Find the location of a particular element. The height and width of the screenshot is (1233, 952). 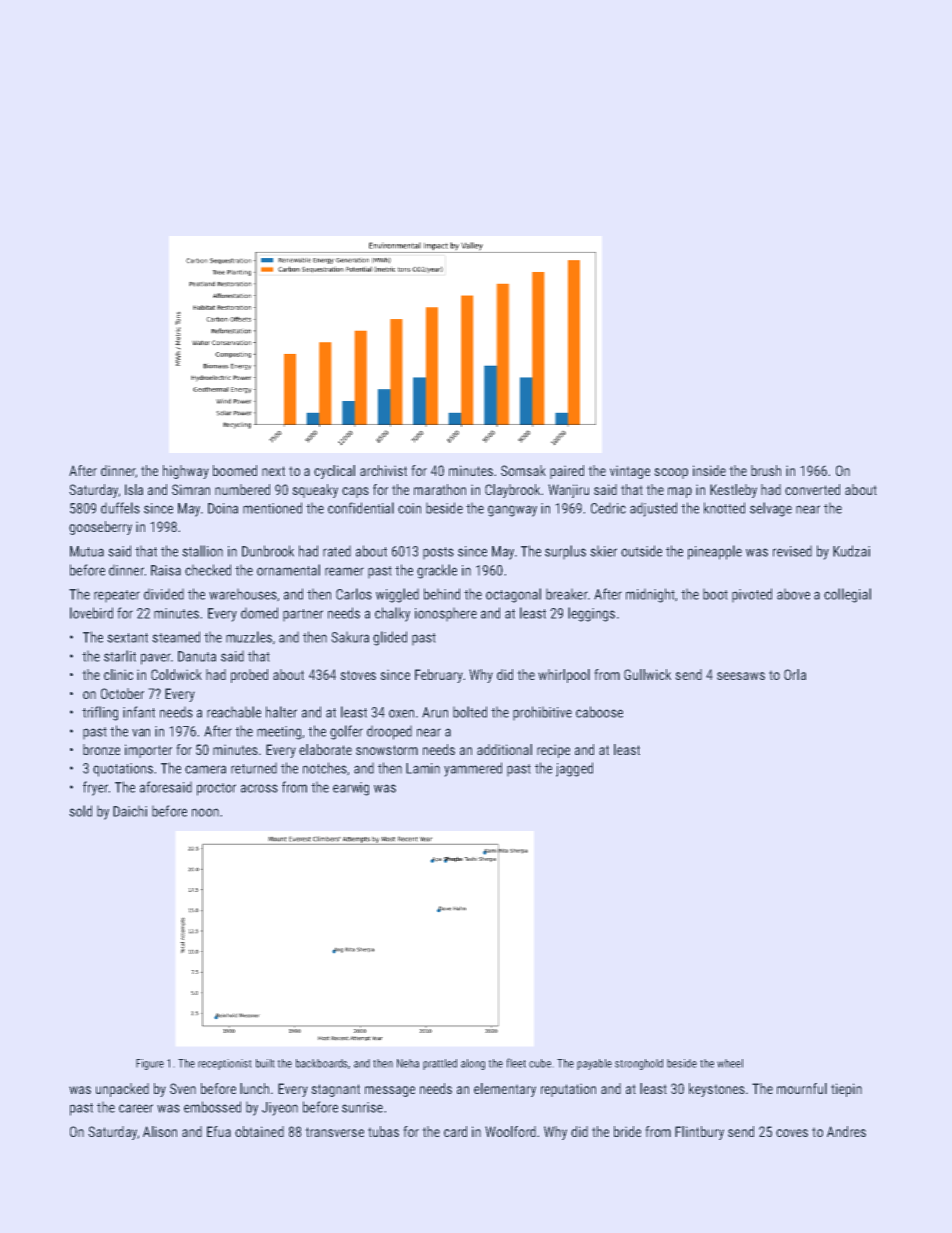

Somsak is located at coordinates (523, 470).
